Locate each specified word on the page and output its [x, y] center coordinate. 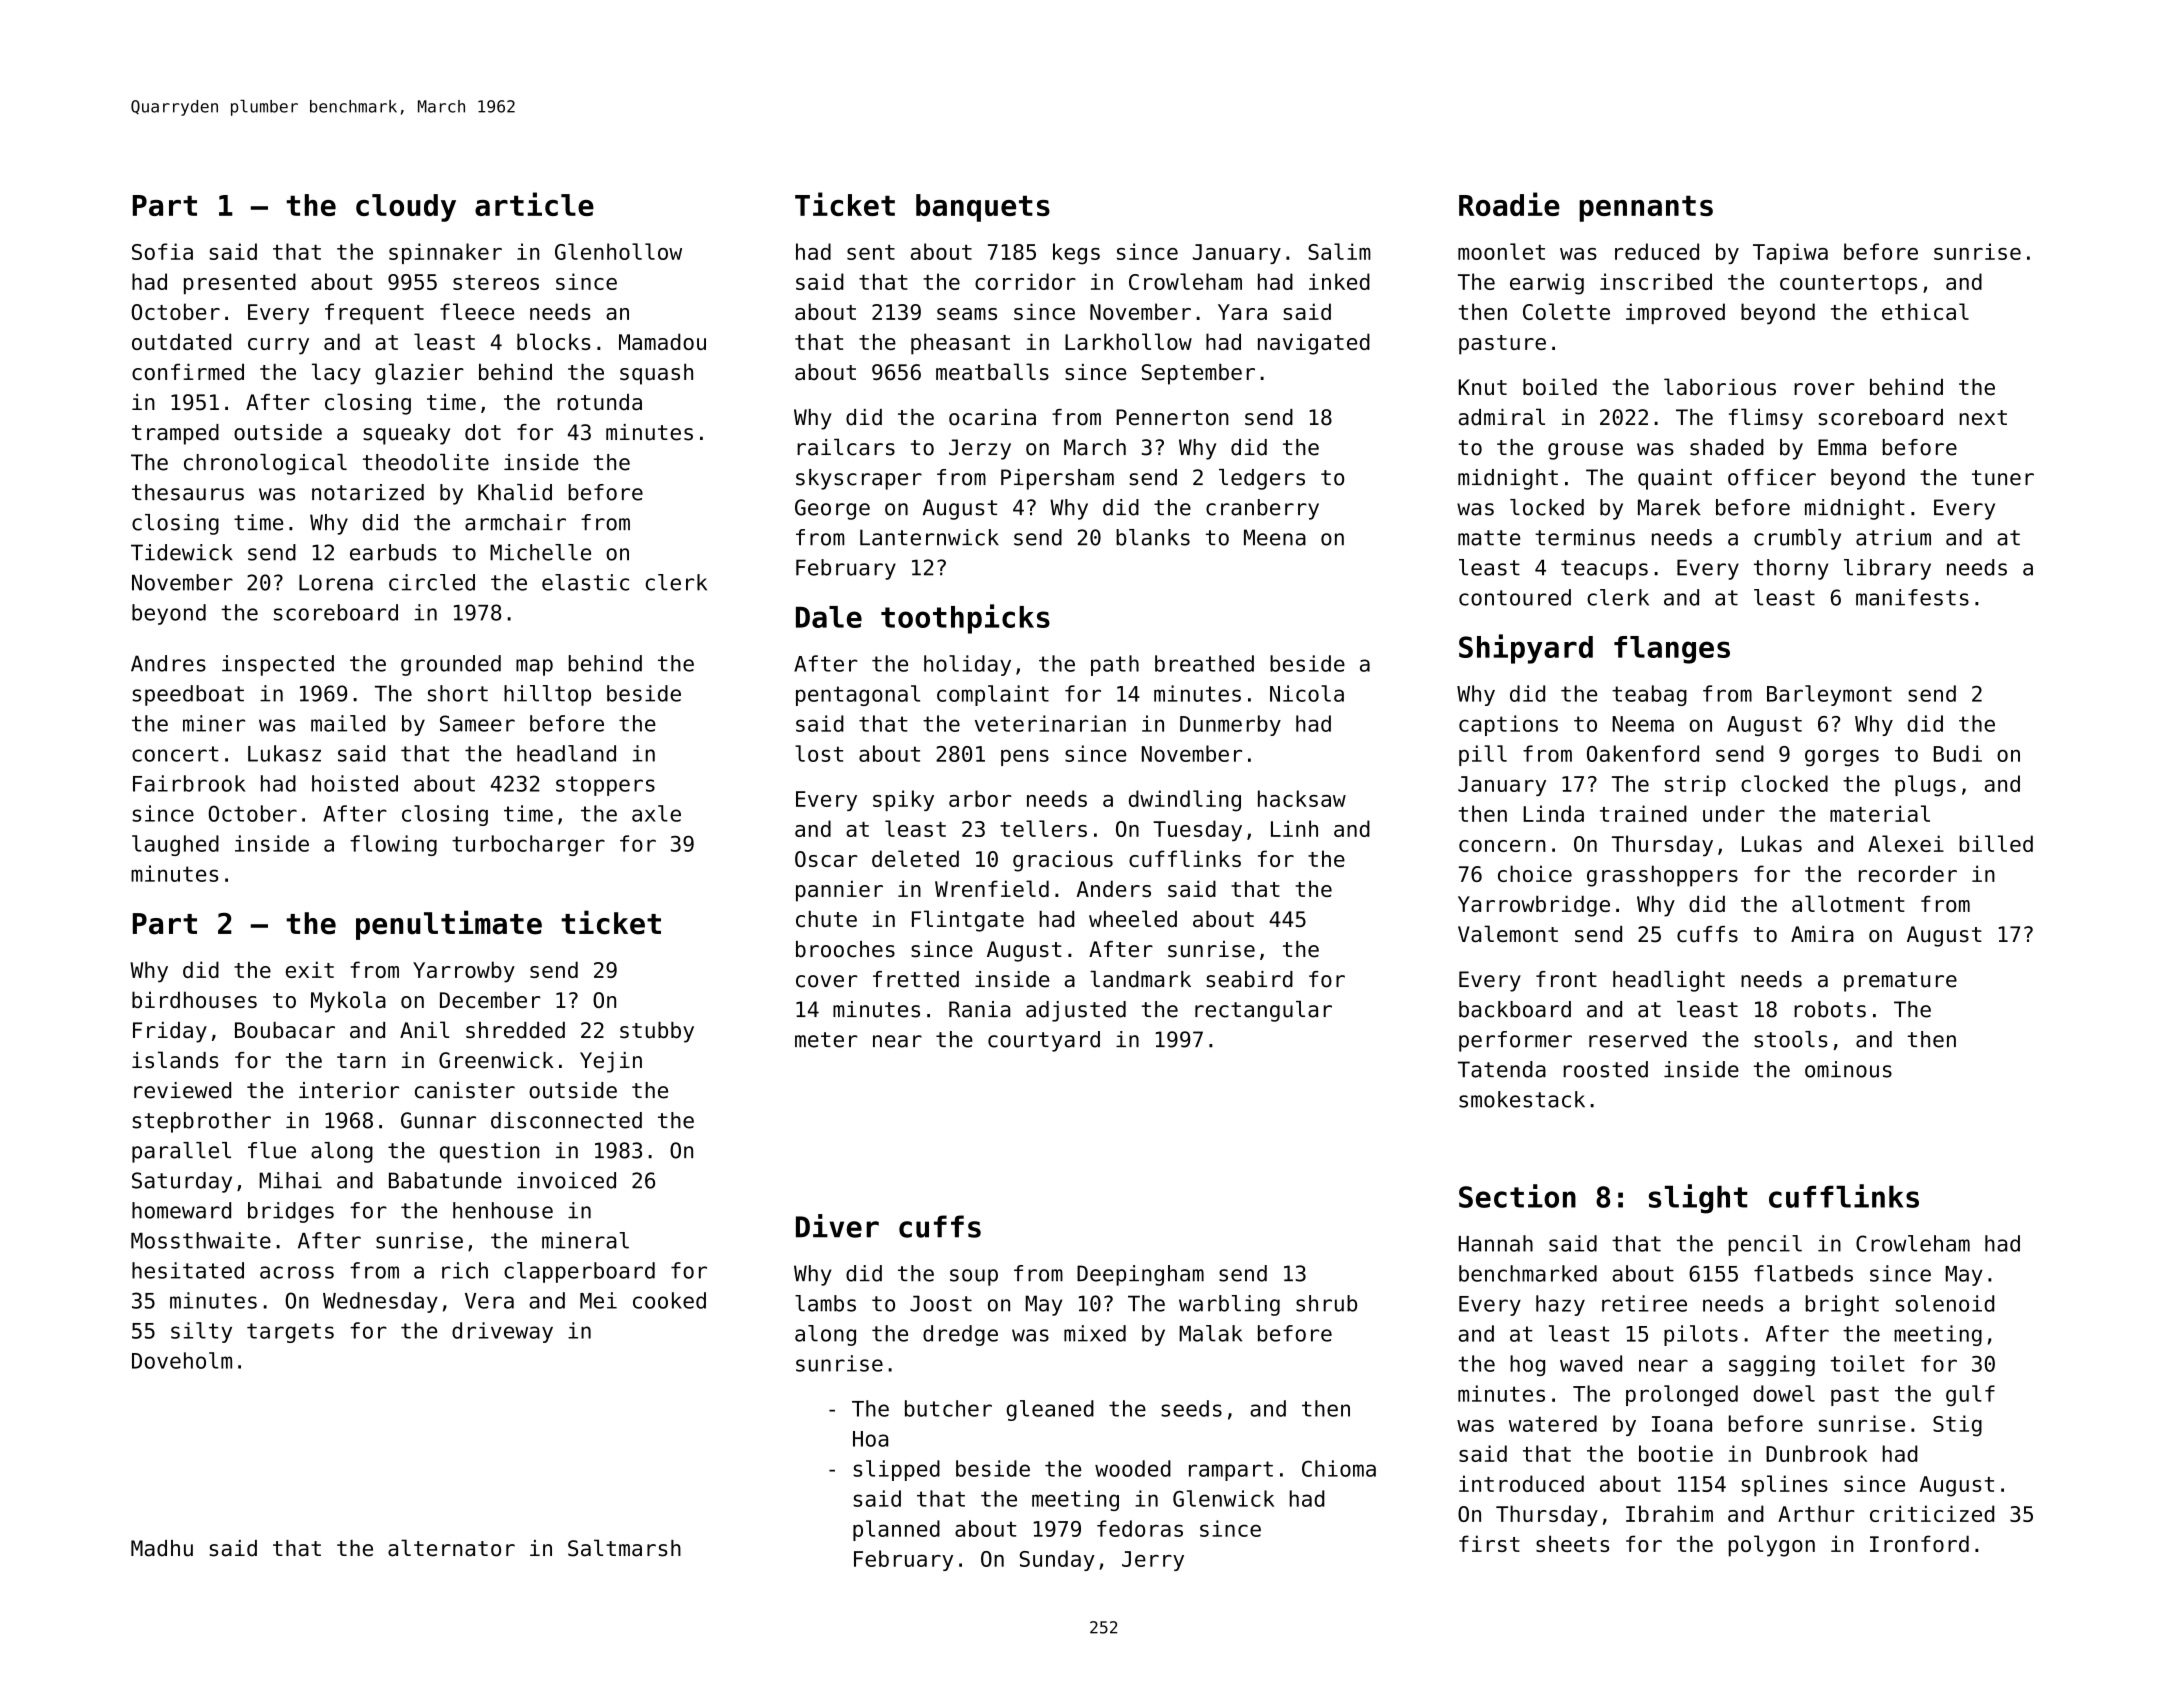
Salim [1339, 251]
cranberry [1262, 509]
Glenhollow [618, 251]
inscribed [1656, 281]
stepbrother [202, 1122]
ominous [1848, 1069]
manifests [1912, 597]
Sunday [1057, 1560]
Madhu [162, 1548]
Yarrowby [464, 972]
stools [1791, 1039]
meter [826, 1040]
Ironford [1919, 1543]
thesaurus [188, 492]
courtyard [1044, 1041]
